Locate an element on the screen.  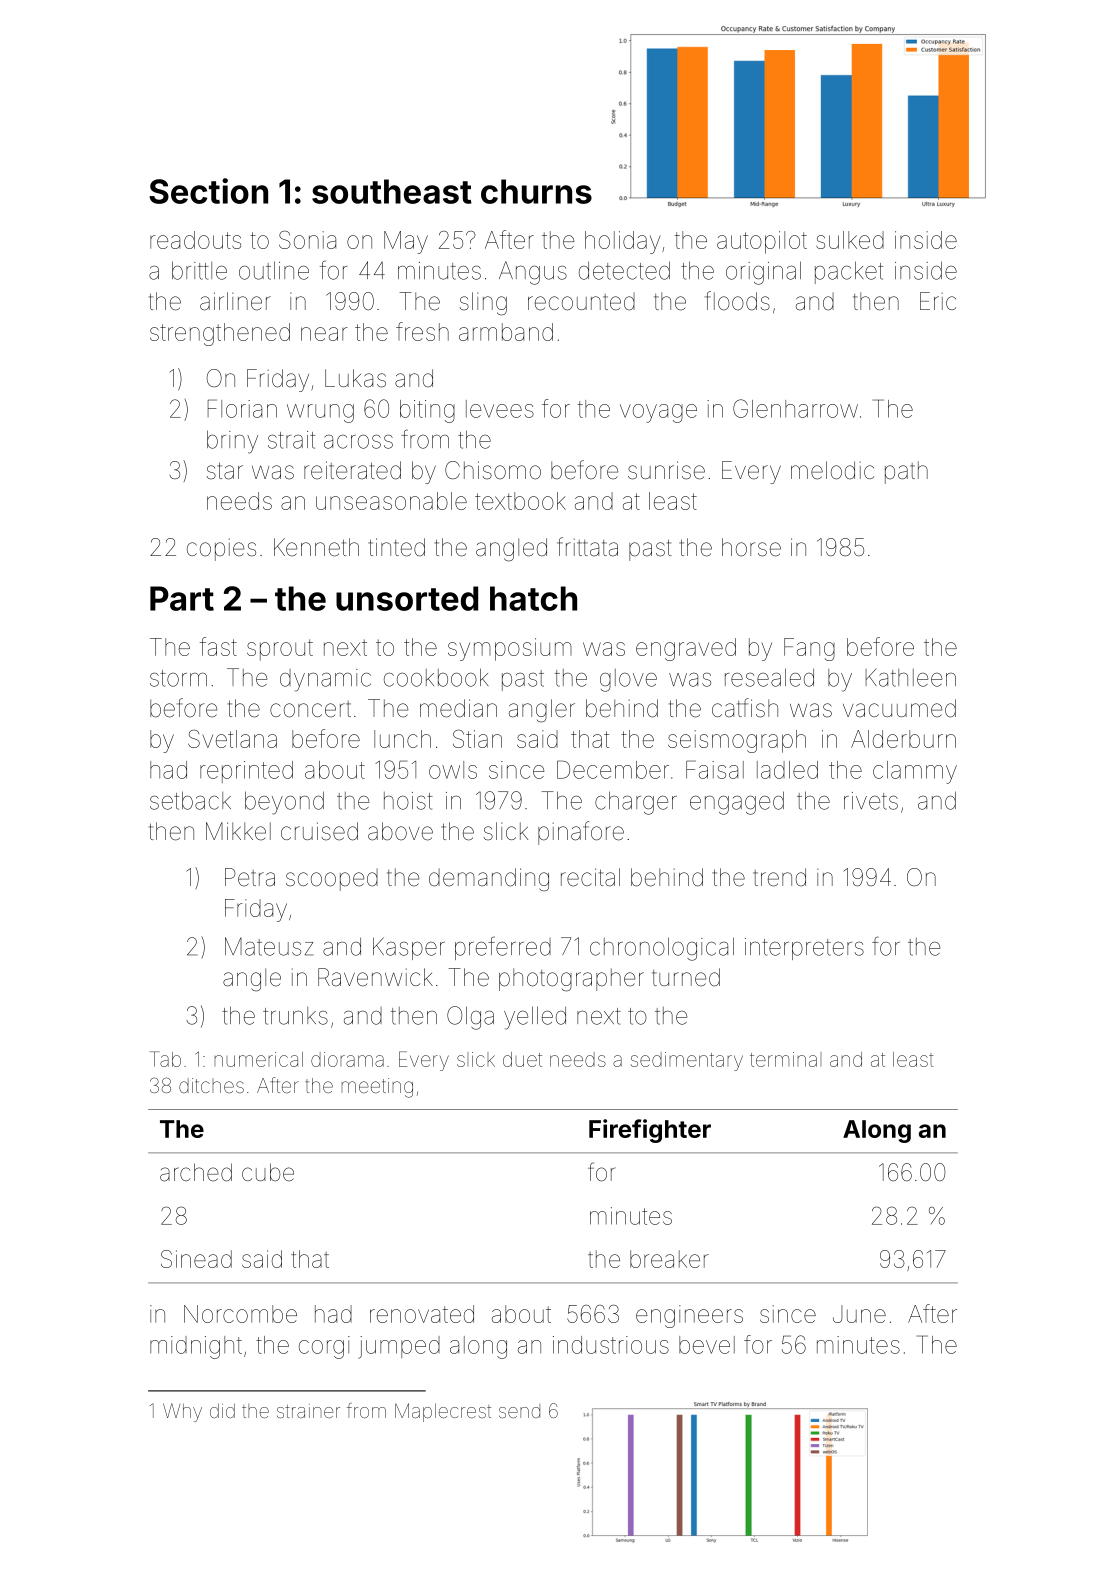
churns is located at coordinates (536, 191).
